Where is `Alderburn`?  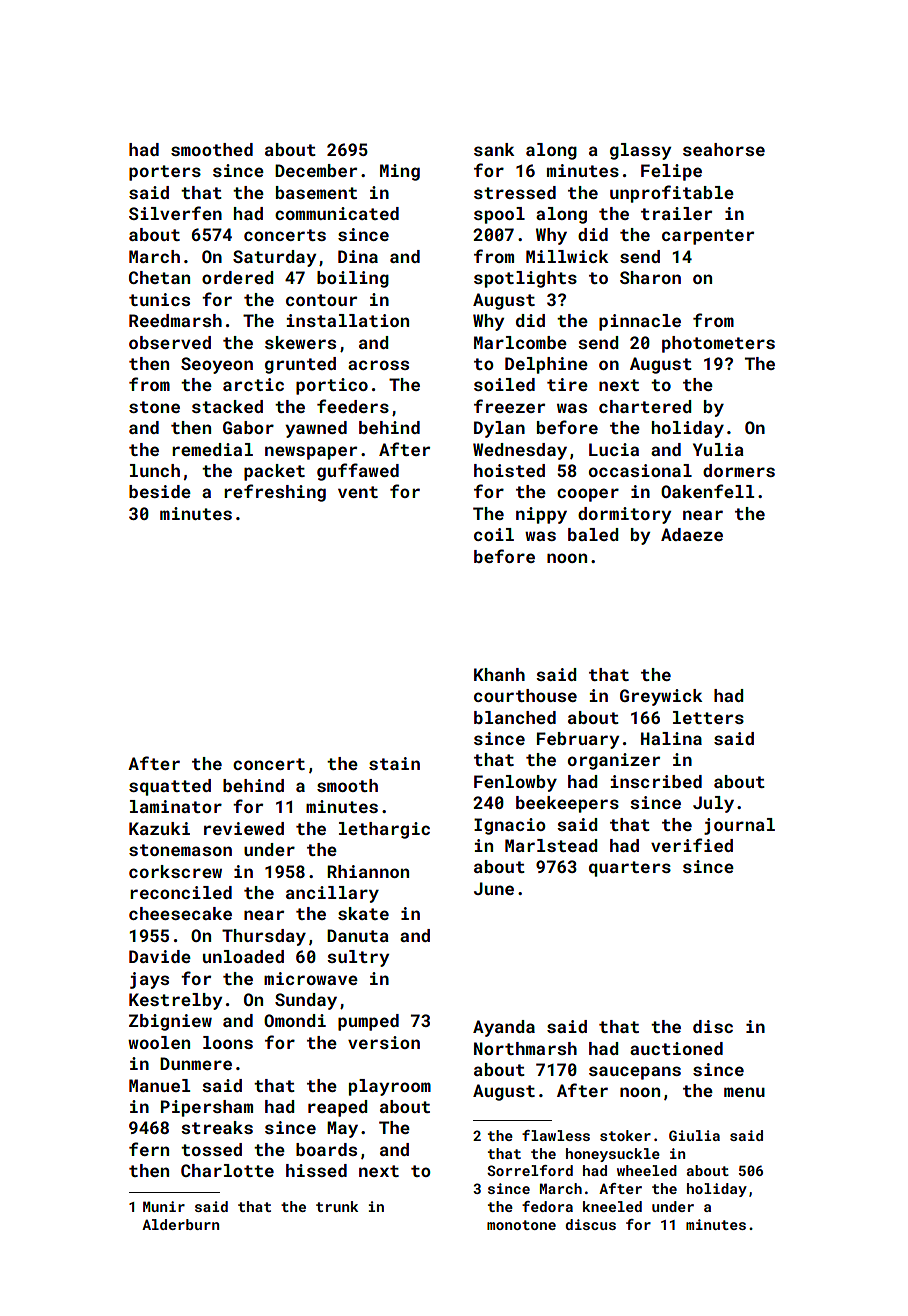
Alderburn is located at coordinates (180, 1224).
